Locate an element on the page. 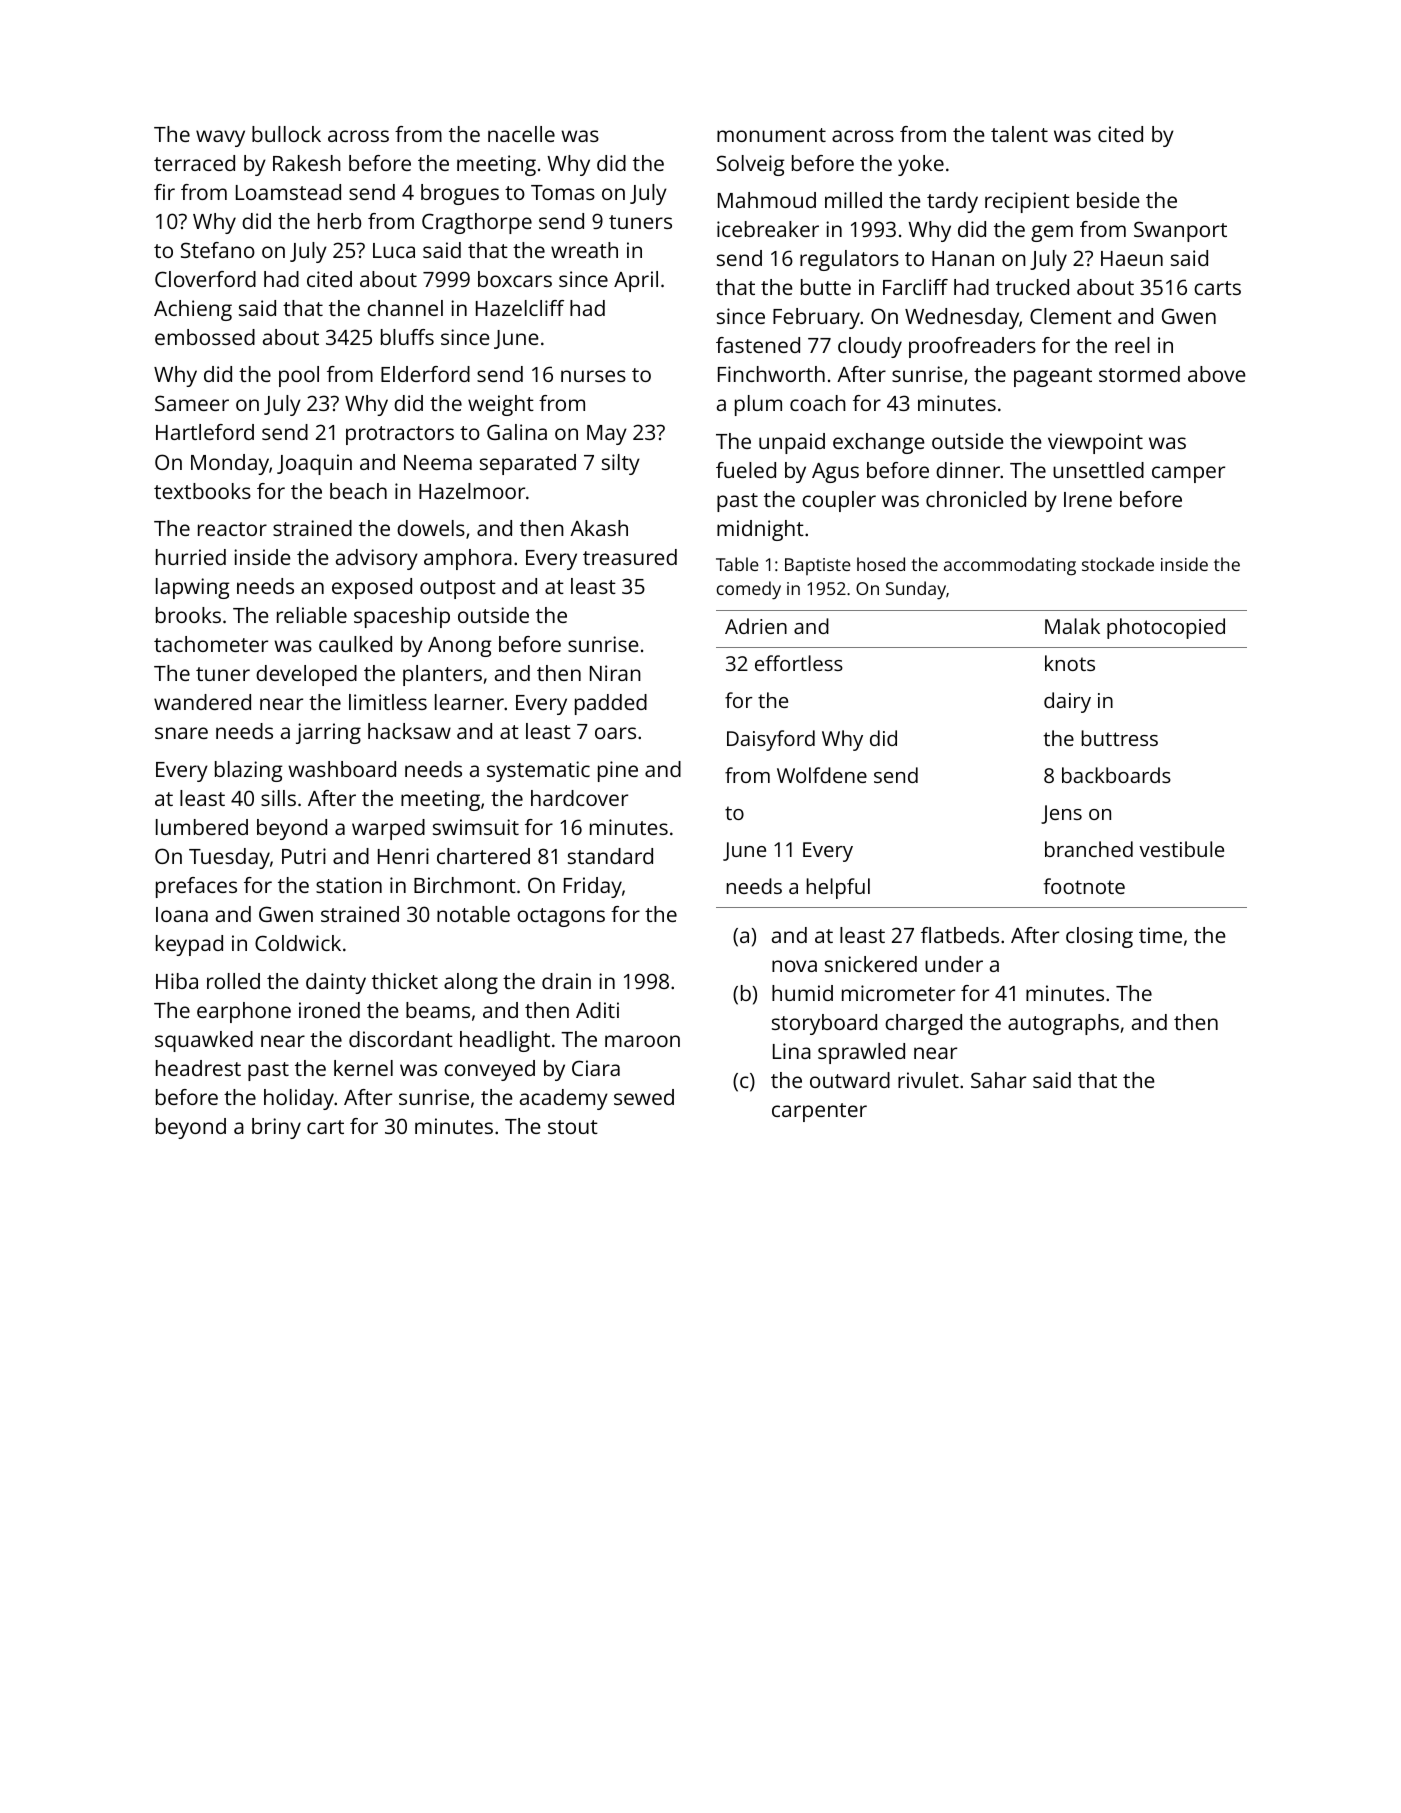  helpful is located at coordinates (838, 888).
